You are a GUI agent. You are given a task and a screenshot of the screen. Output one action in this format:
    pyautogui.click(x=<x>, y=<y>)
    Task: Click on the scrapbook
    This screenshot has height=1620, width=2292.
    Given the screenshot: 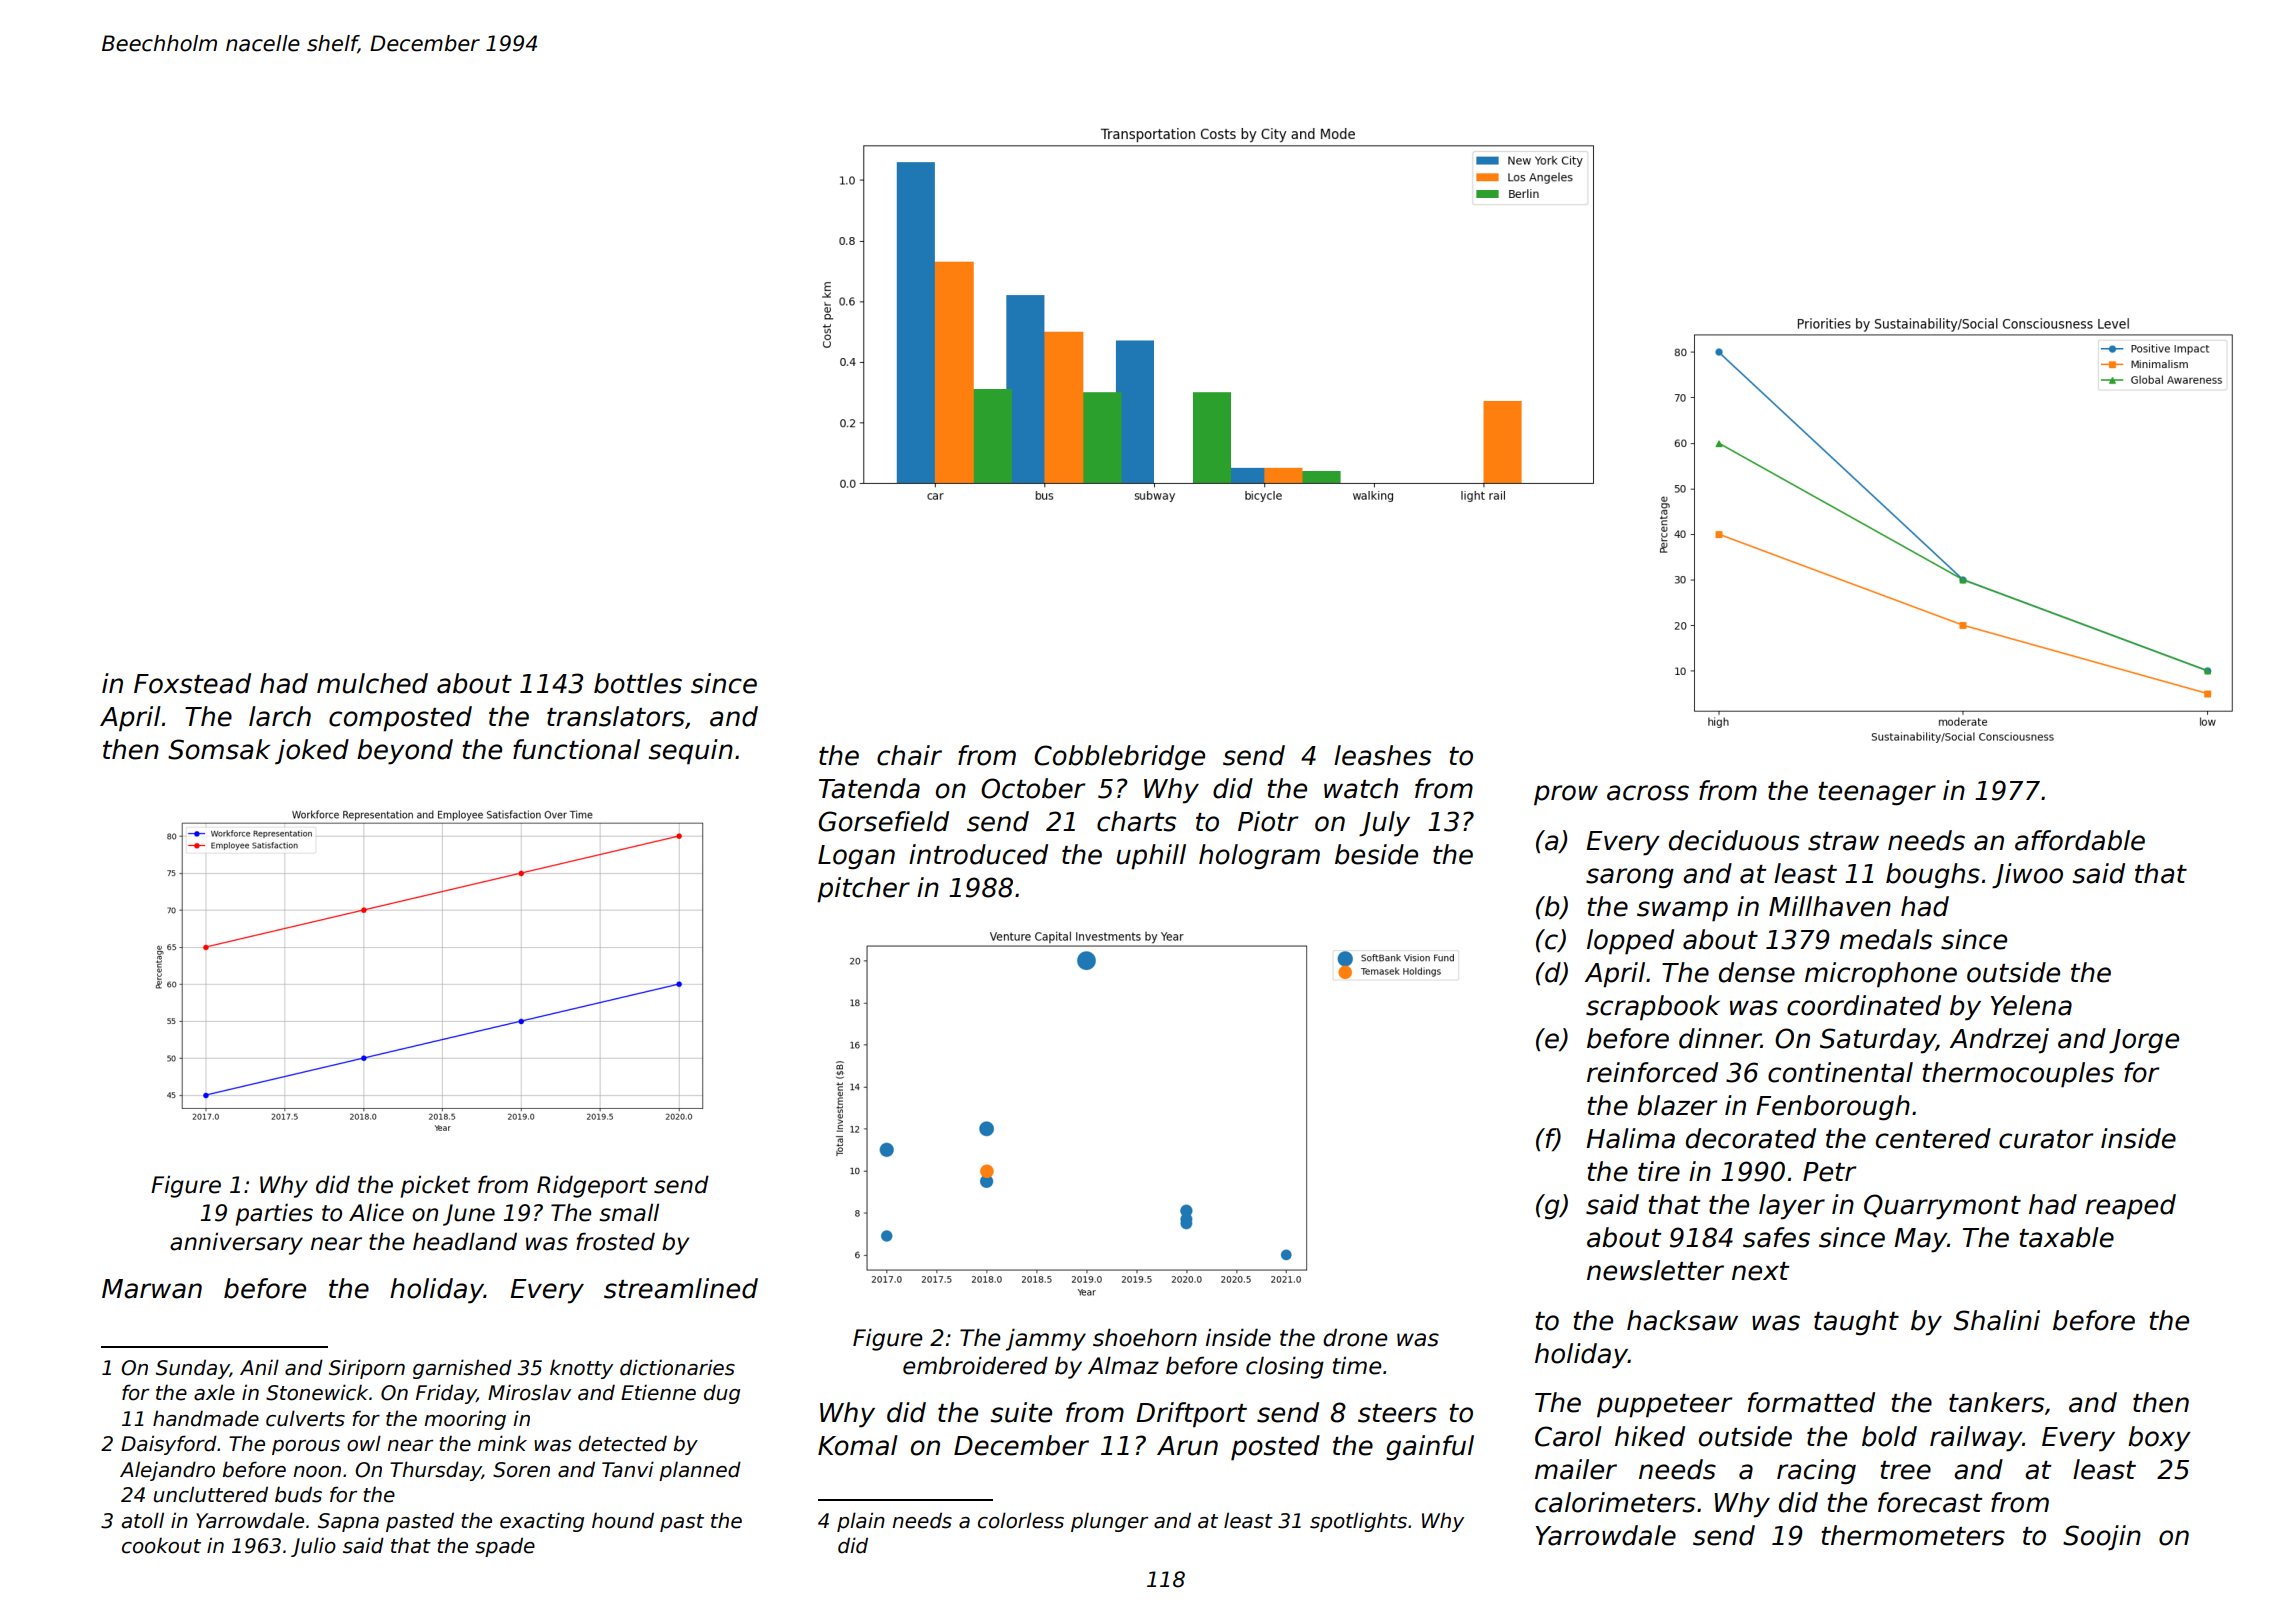 What is the action you would take?
    pyautogui.click(x=1653, y=1008)
